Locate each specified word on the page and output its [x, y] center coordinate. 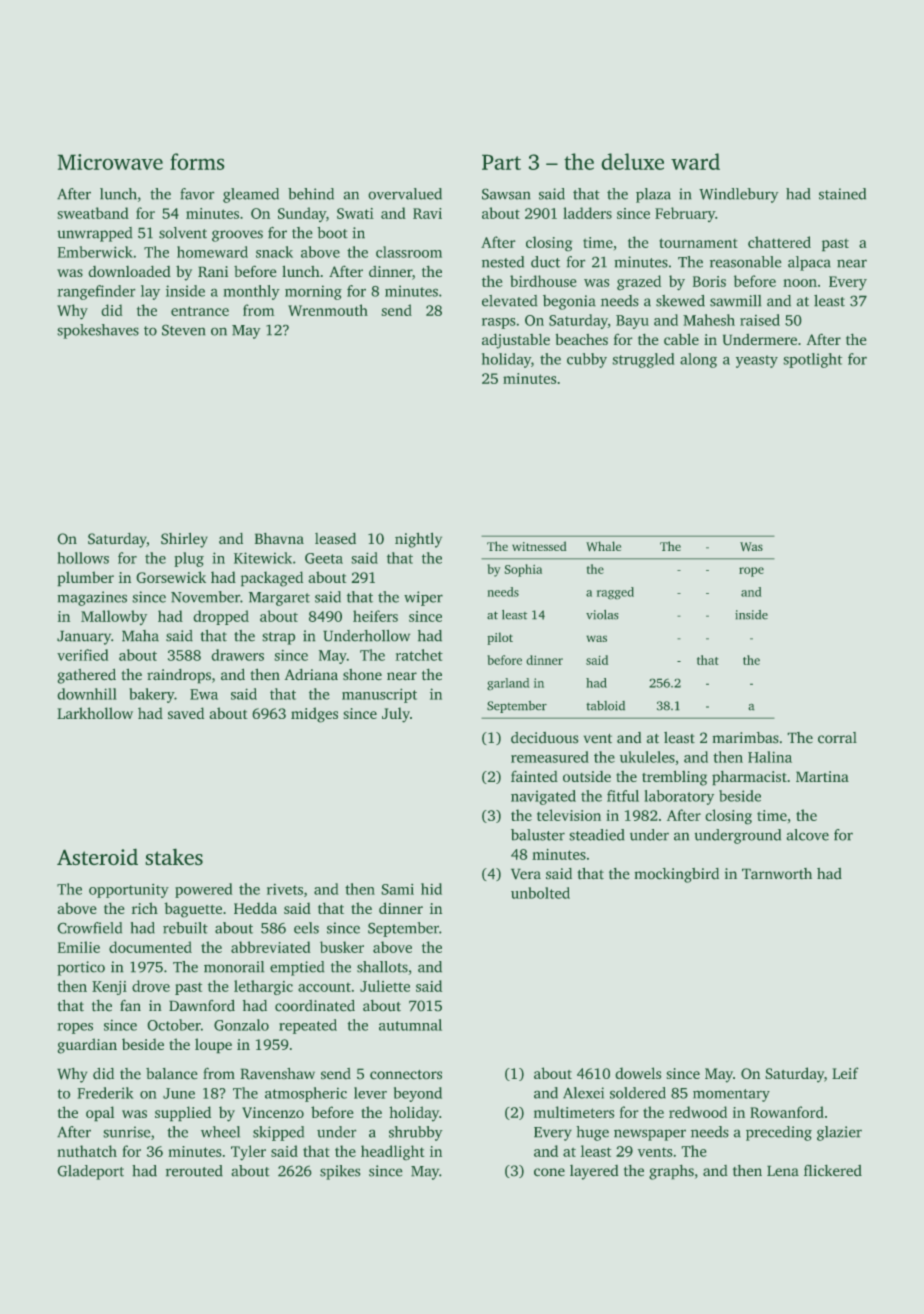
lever [370, 1093]
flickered [833, 1171]
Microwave [110, 162]
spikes [340, 1172]
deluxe [632, 161]
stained [842, 194]
